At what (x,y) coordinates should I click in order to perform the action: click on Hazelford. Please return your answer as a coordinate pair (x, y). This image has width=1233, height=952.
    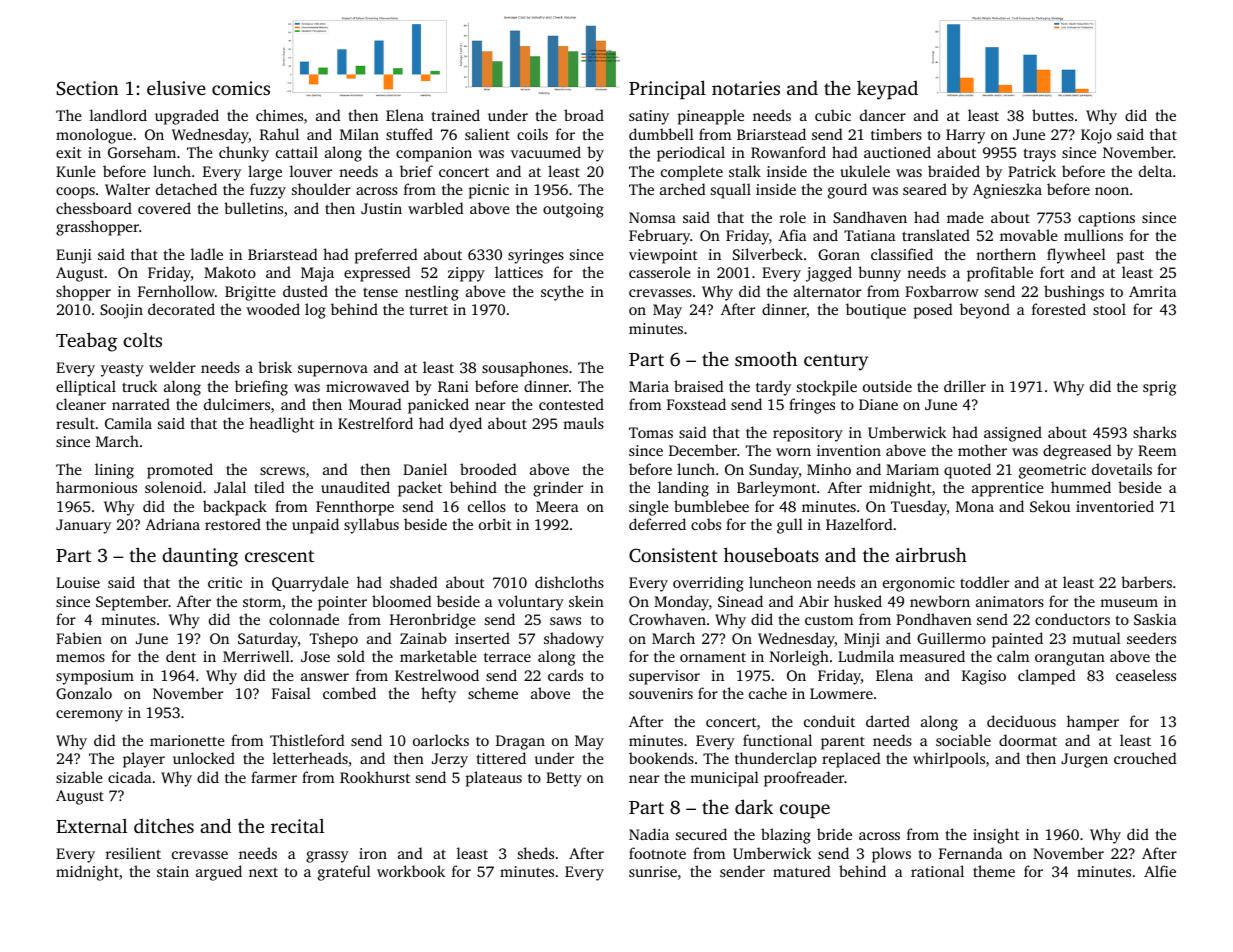
    Looking at the image, I should click on (859, 524).
